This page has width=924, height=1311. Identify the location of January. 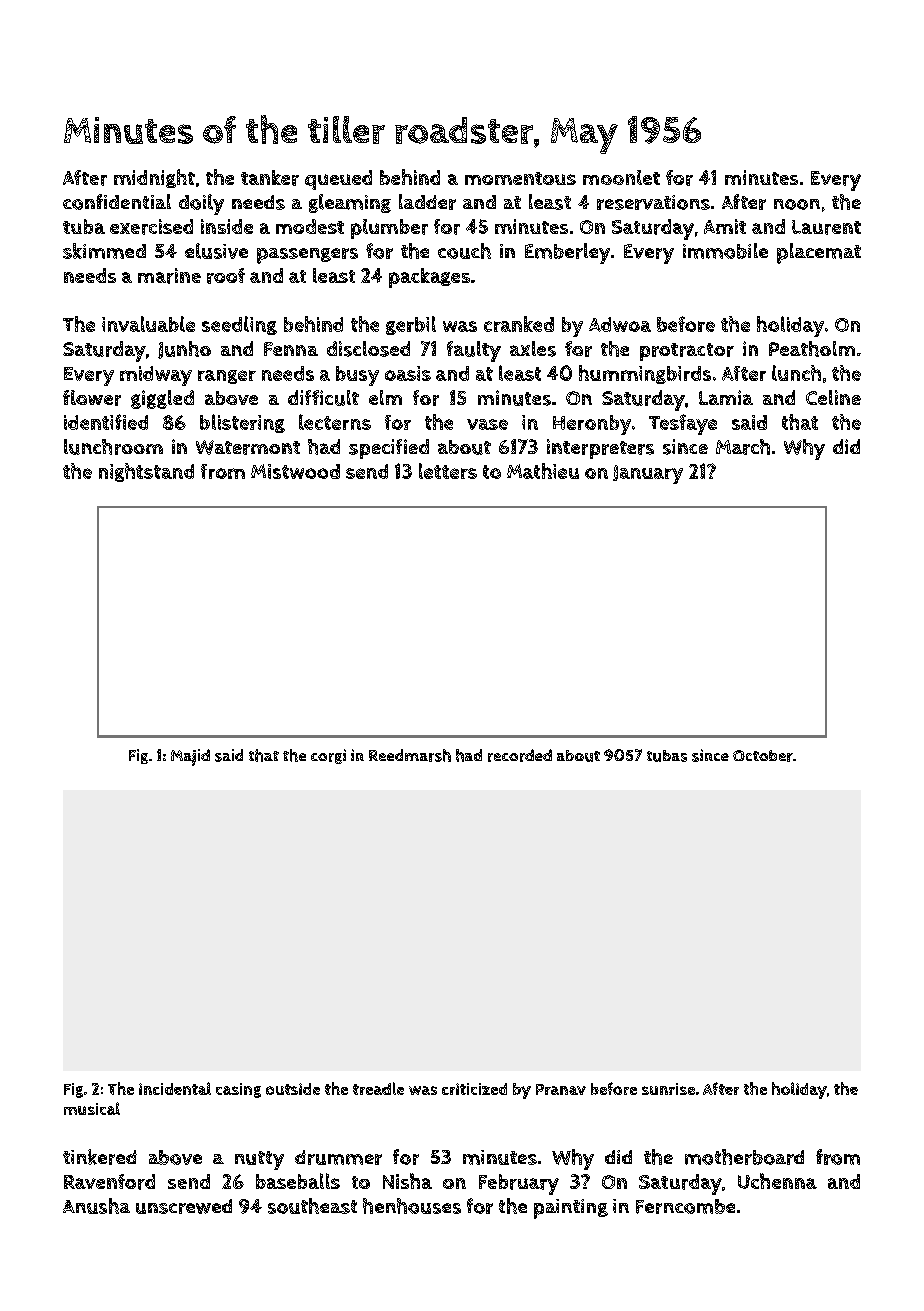
(648, 474).
